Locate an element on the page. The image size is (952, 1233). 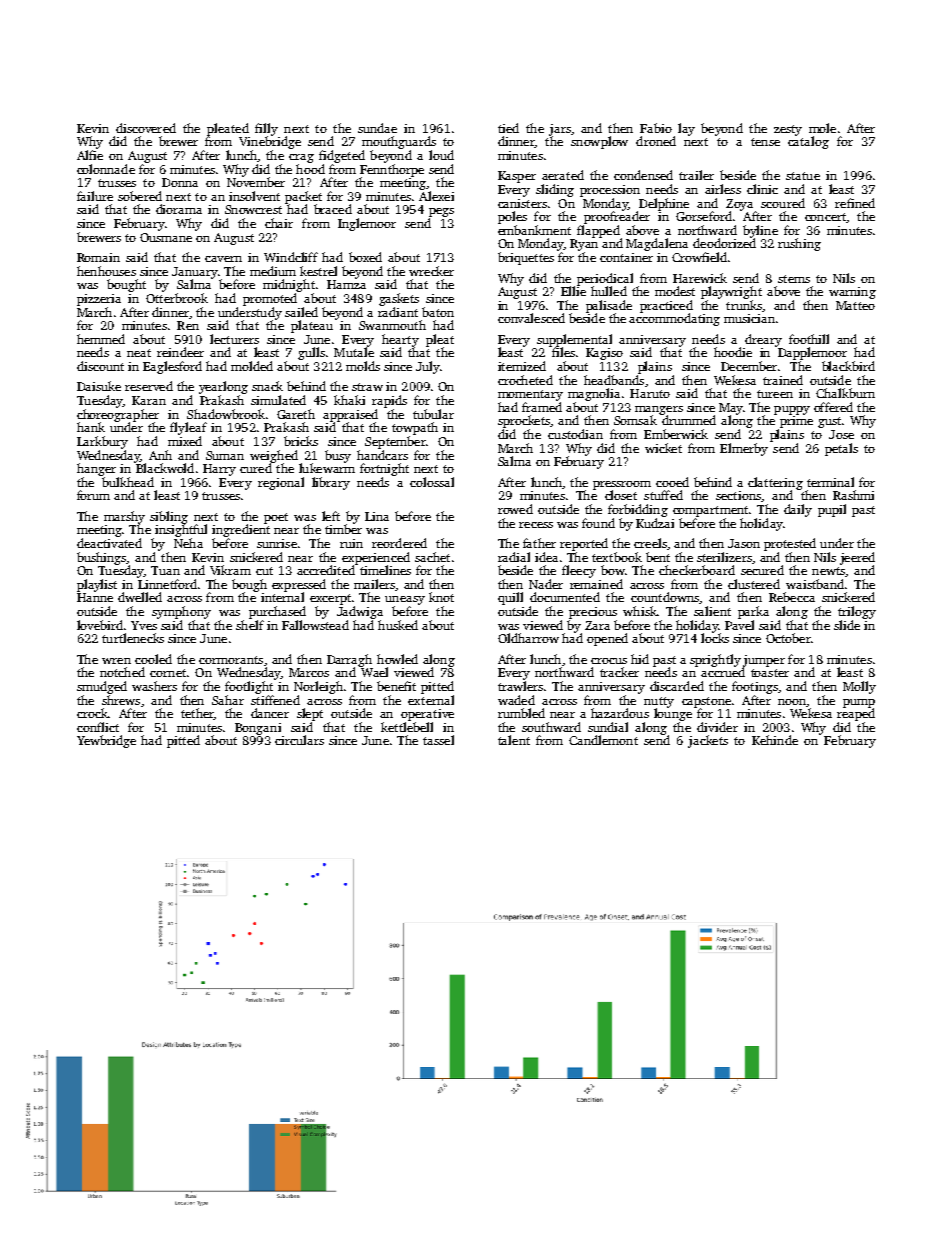
rushing is located at coordinates (799, 244).
